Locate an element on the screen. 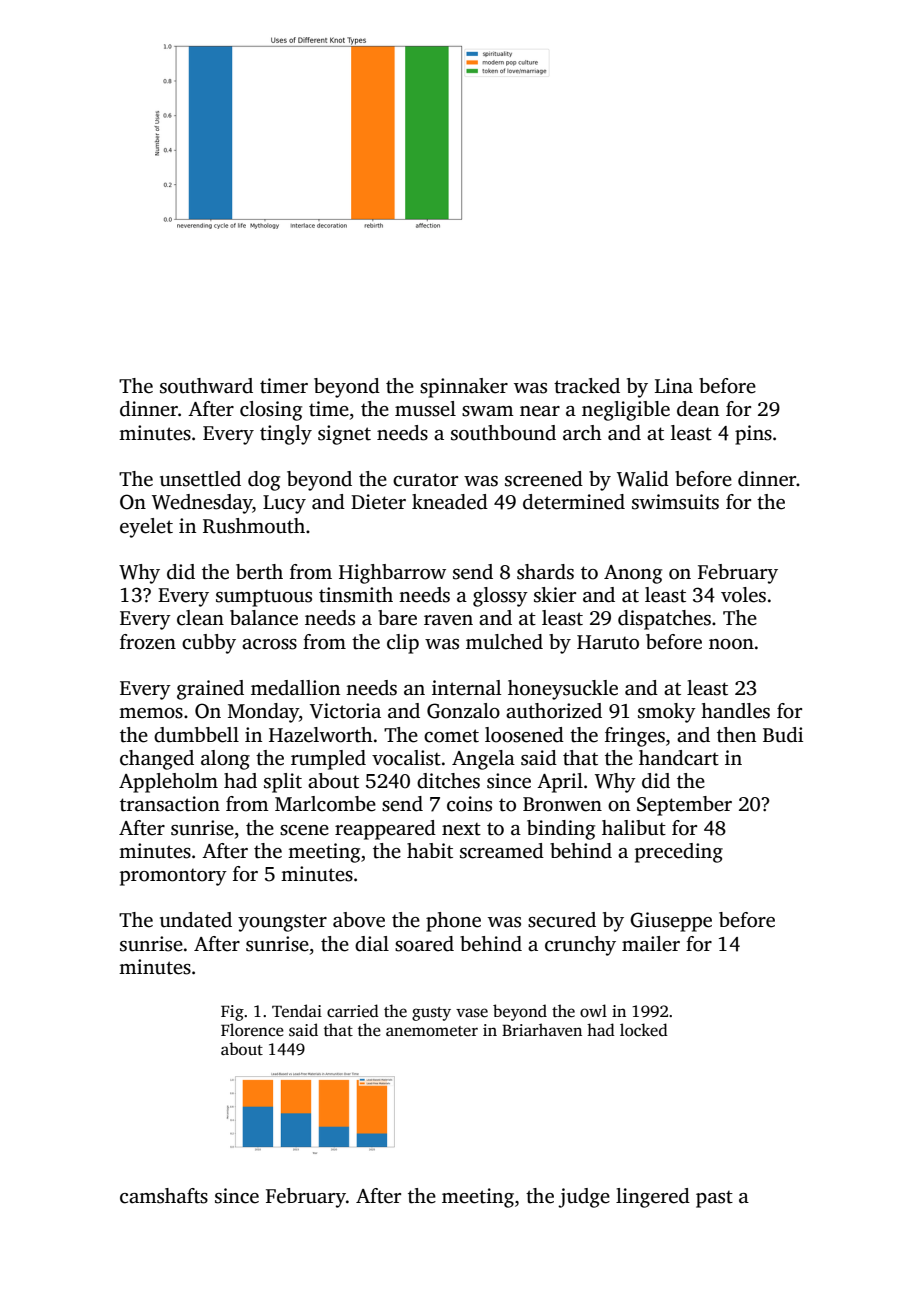 The width and height of the screenshot is (924, 1311). noon is located at coordinates (731, 644).
